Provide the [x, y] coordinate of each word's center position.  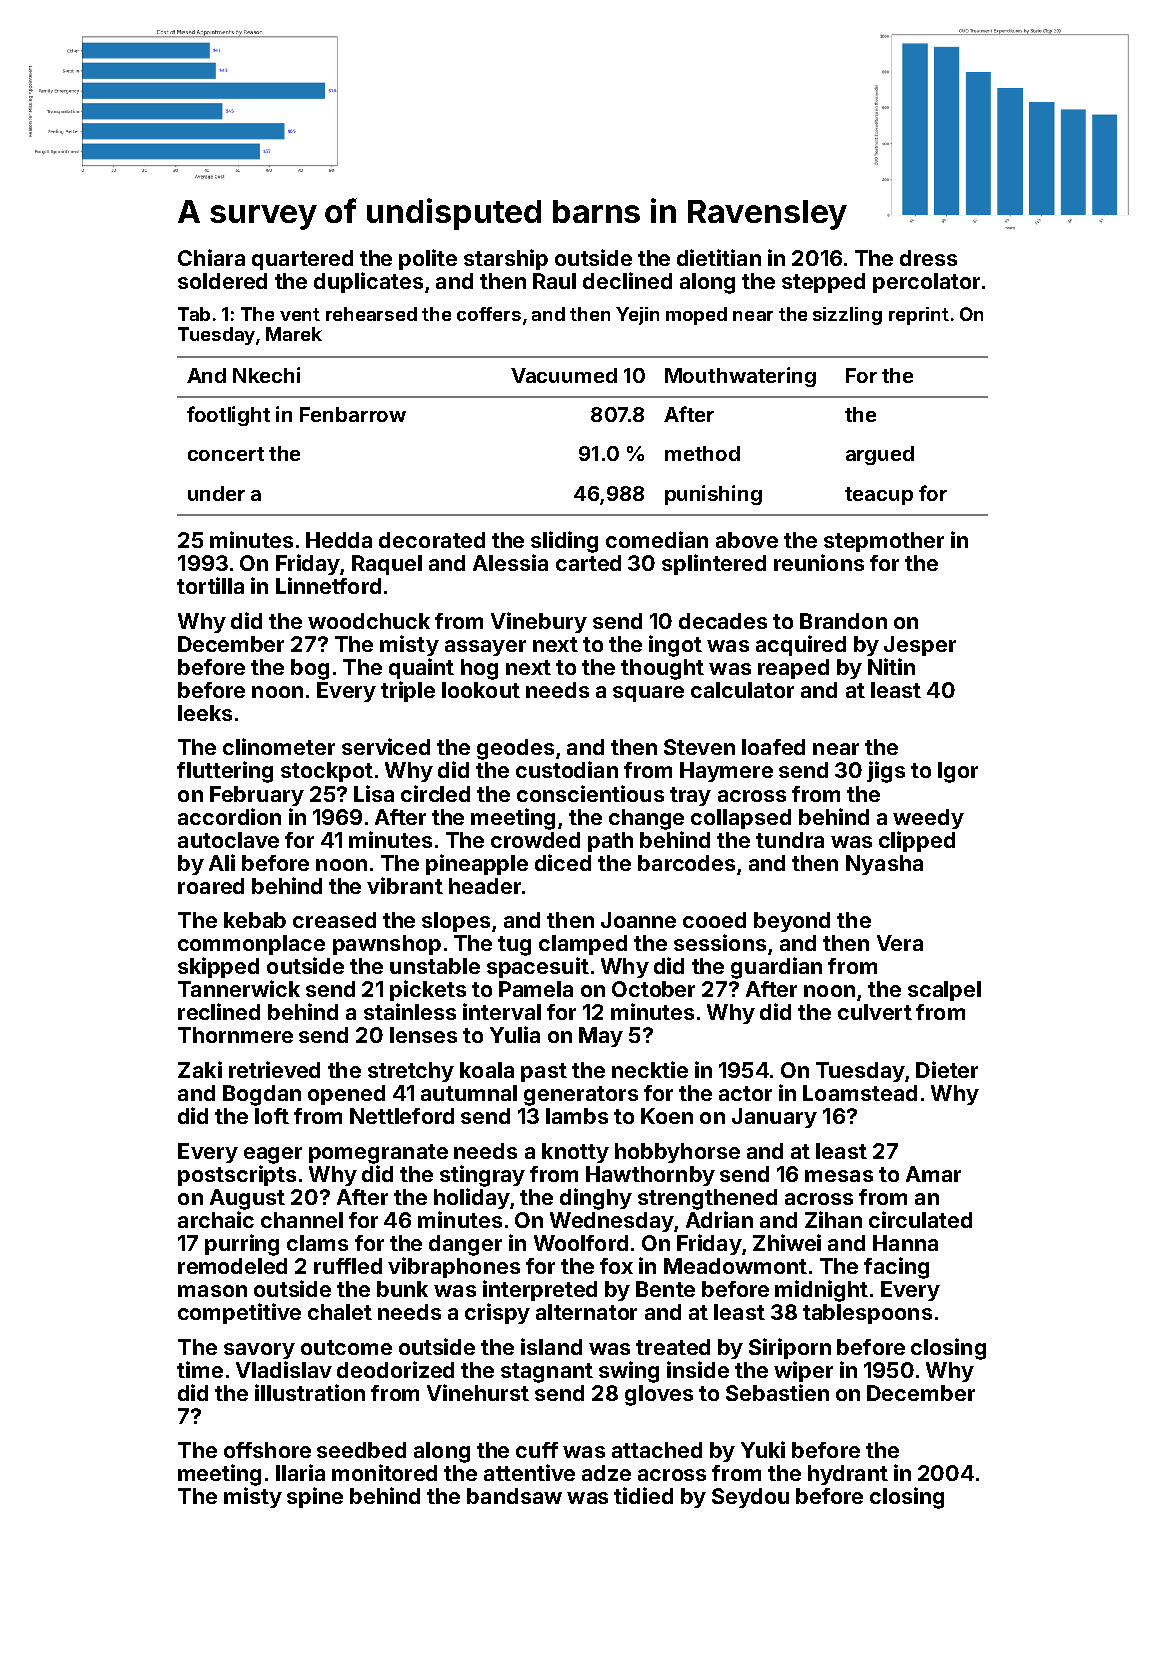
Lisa [374, 793]
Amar [933, 1174]
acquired [801, 645]
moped [696, 316]
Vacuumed [564, 375]
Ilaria [300, 1472]
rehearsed [371, 314]
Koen [667, 1116]
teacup [879, 496]
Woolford [581, 1243]
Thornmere [235, 1035]
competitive [239, 1313]
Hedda [339, 540]
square [648, 694]
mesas [839, 1176]
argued [880, 455]
